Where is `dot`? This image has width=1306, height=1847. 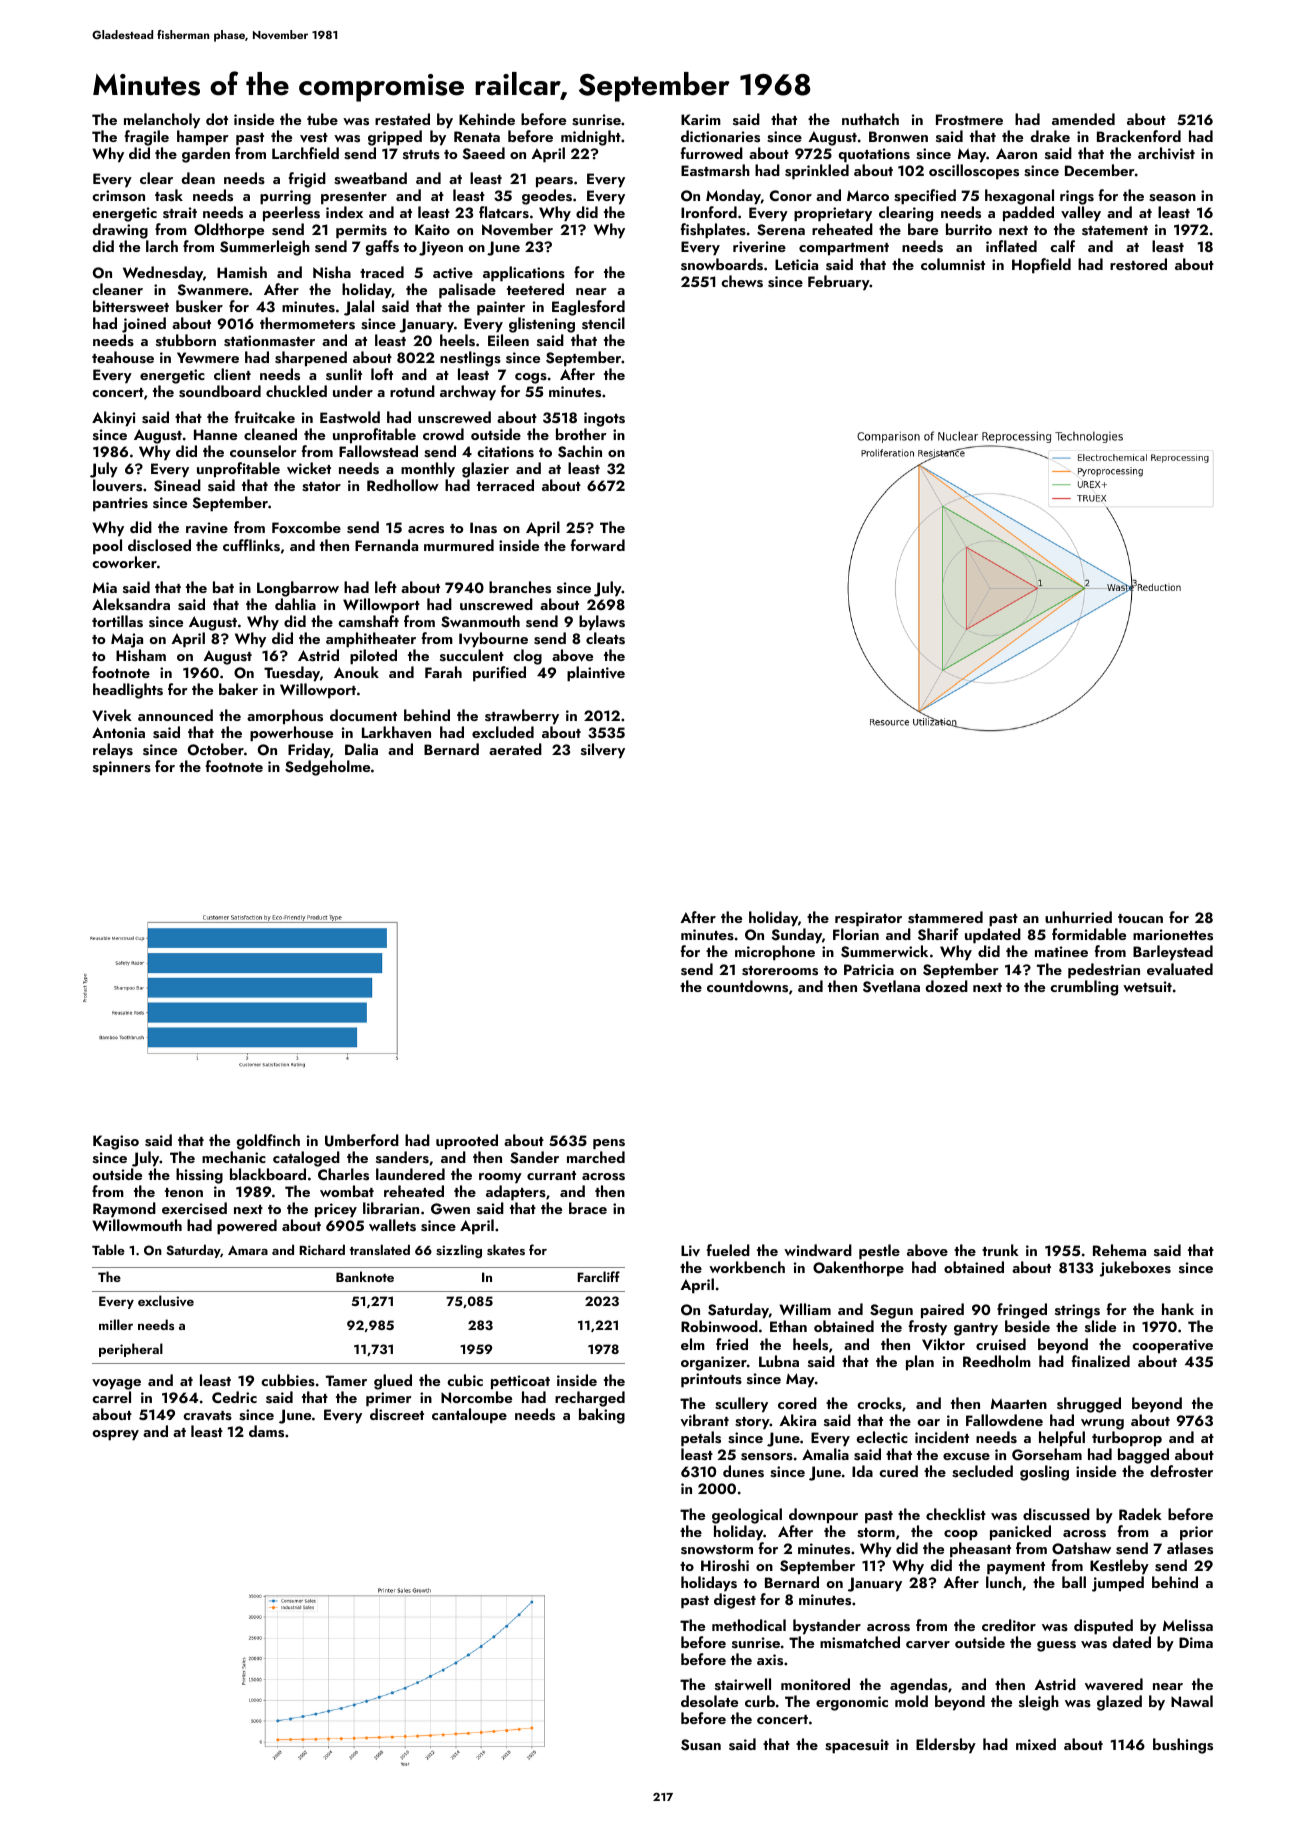 dot is located at coordinates (217, 119).
